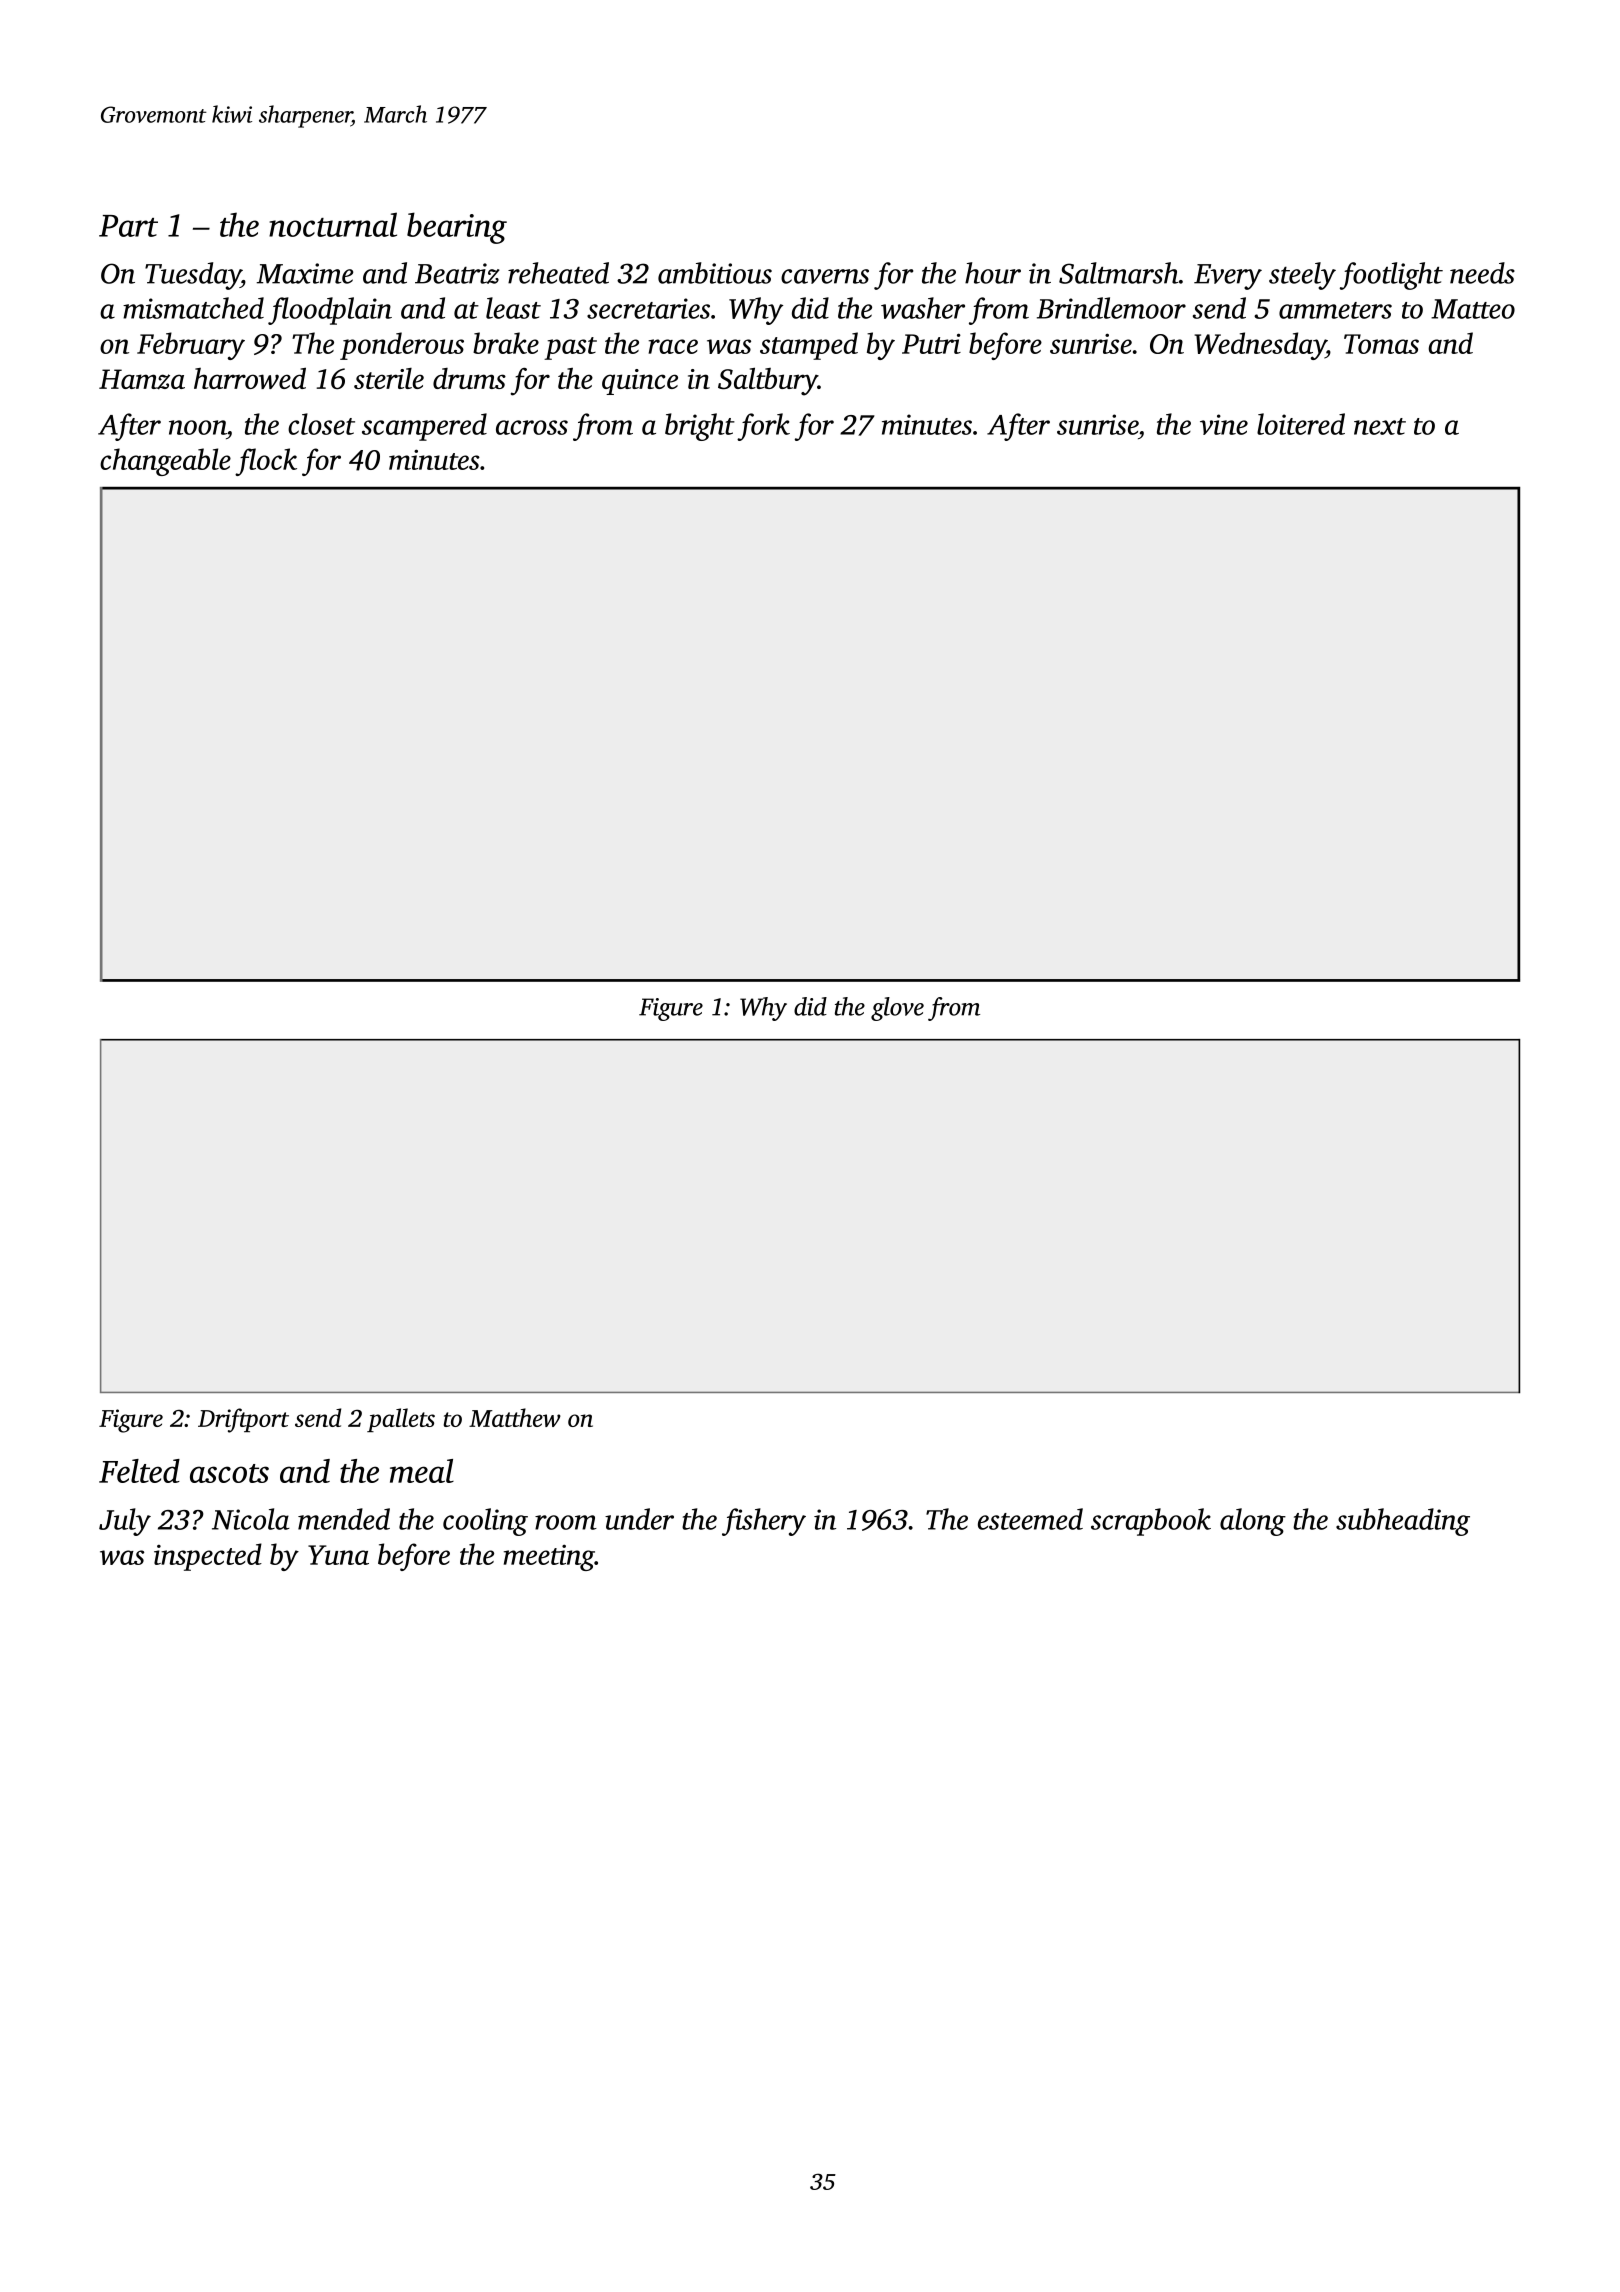 The height and width of the screenshot is (2292, 1620). Describe the element at coordinates (128, 226) in the screenshot. I see `Part` at that location.
